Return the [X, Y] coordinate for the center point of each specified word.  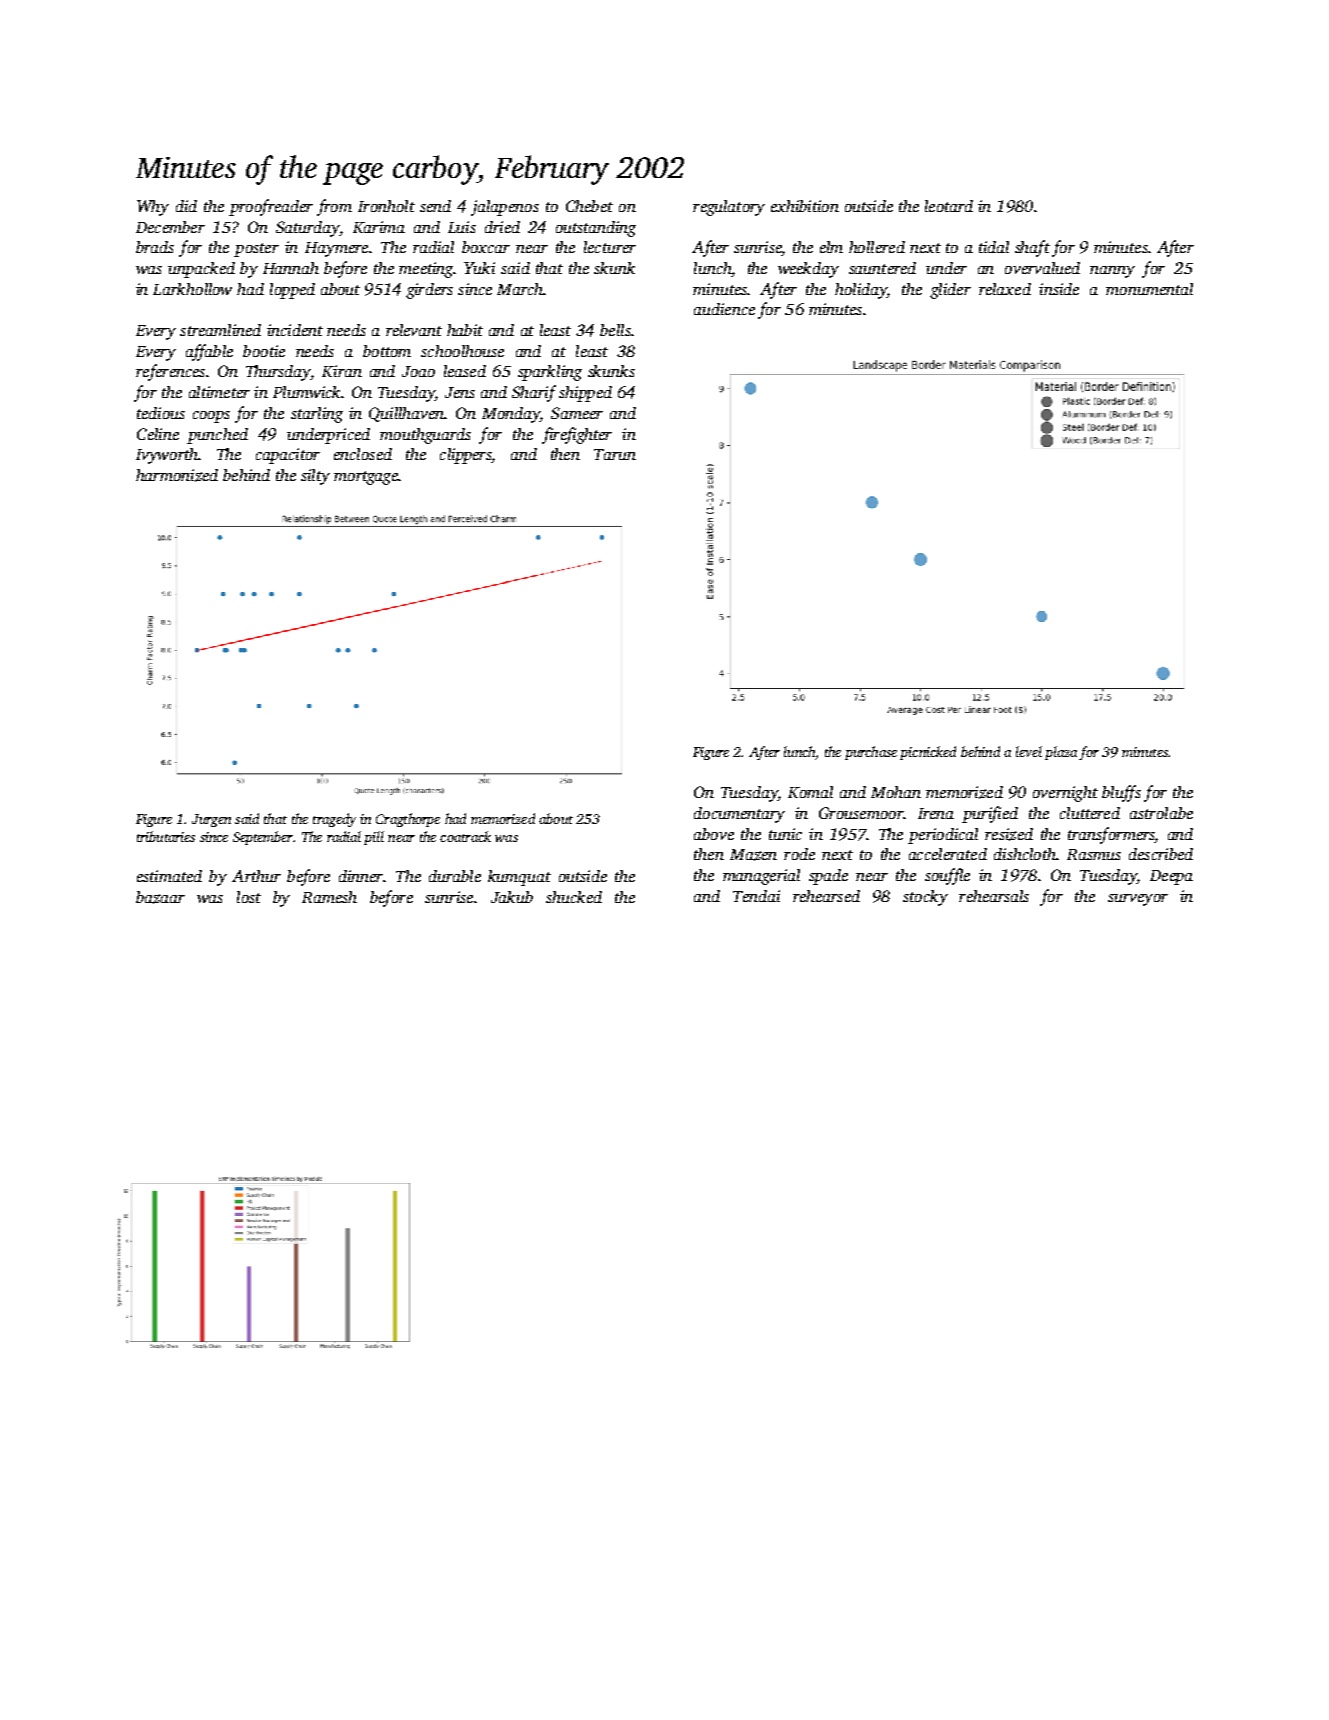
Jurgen [211, 820]
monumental [1149, 289]
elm [831, 247]
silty [315, 477]
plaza [1061, 753]
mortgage [366, 478]
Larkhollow [192, 289]
